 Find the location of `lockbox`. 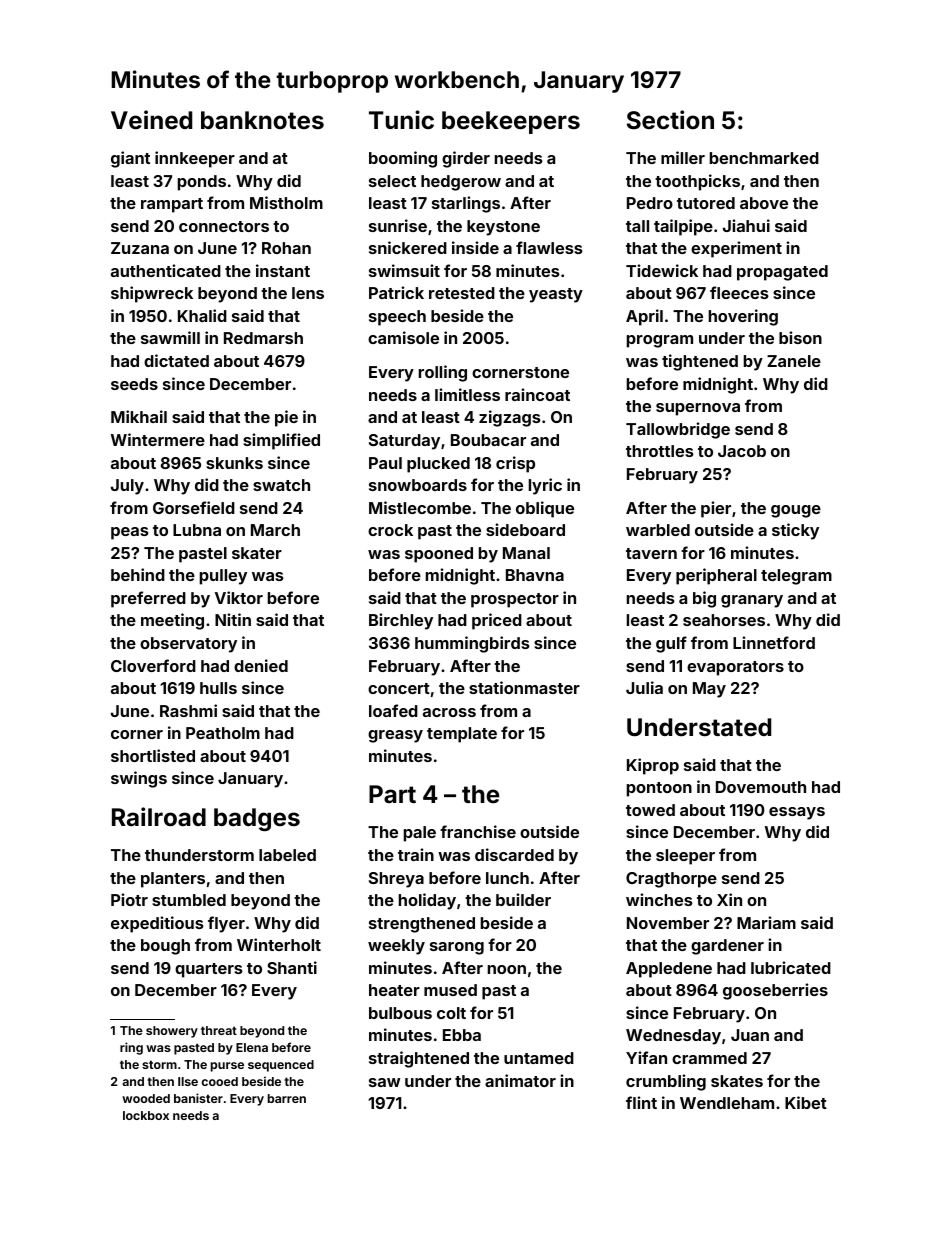

lockbox is located at coordinates (146, 1115).
